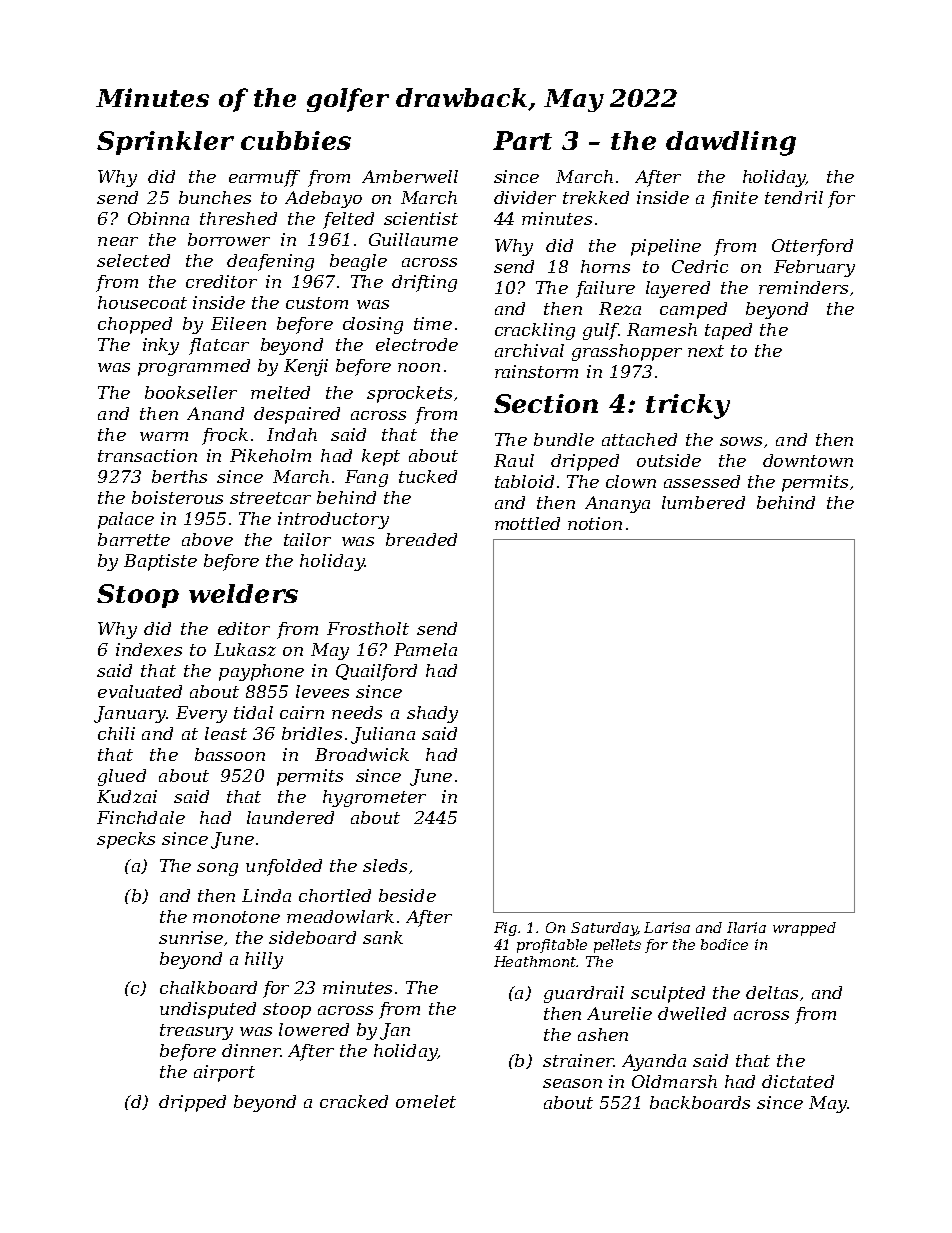 This page has height=1233, width=952. What do you see at coordinates (407, 895) in the page?
I see `beside` at bounding box center [407, 895].
